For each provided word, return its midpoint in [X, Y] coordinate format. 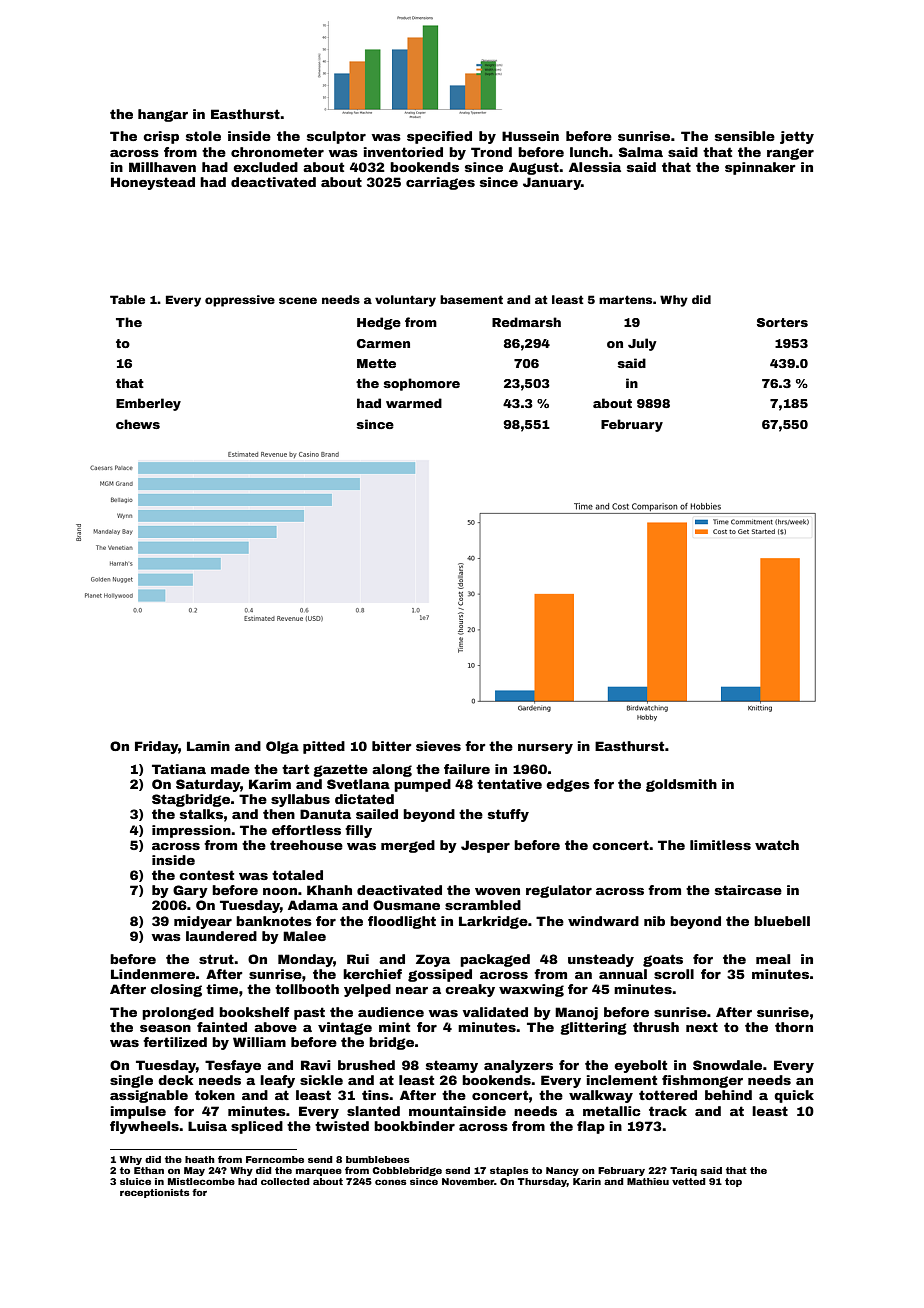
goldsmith [681, 785]
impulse [138, 1112]
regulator [559, 891]
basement [471, 299]
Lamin [208, 746]
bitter [391, 746]
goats [663, 960]
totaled [297, 875]
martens [625, 299]
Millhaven [162, 167]
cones [391, 1182]
